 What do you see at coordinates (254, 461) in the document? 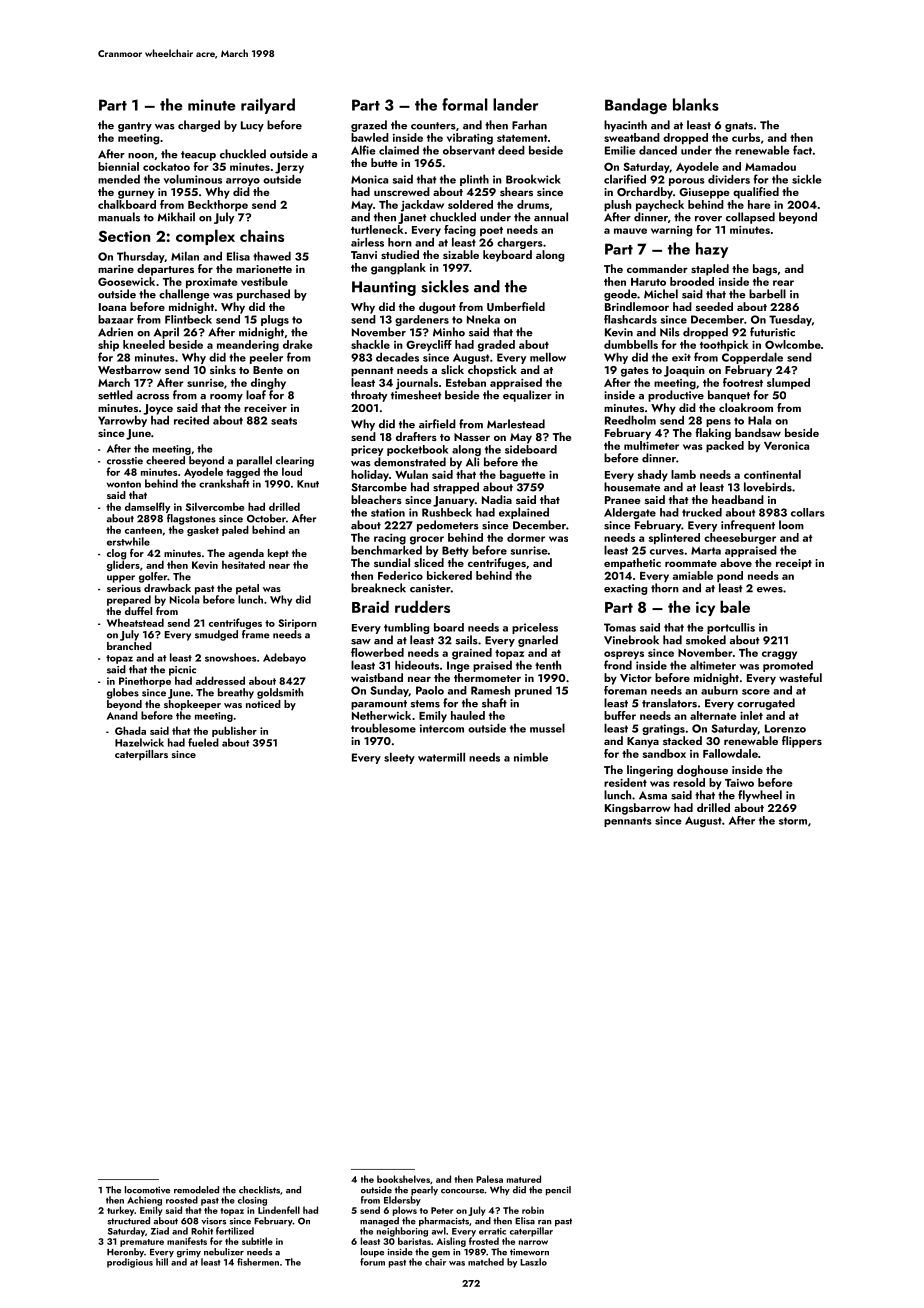
I see `parallel` at bounding box center [254, 461].
